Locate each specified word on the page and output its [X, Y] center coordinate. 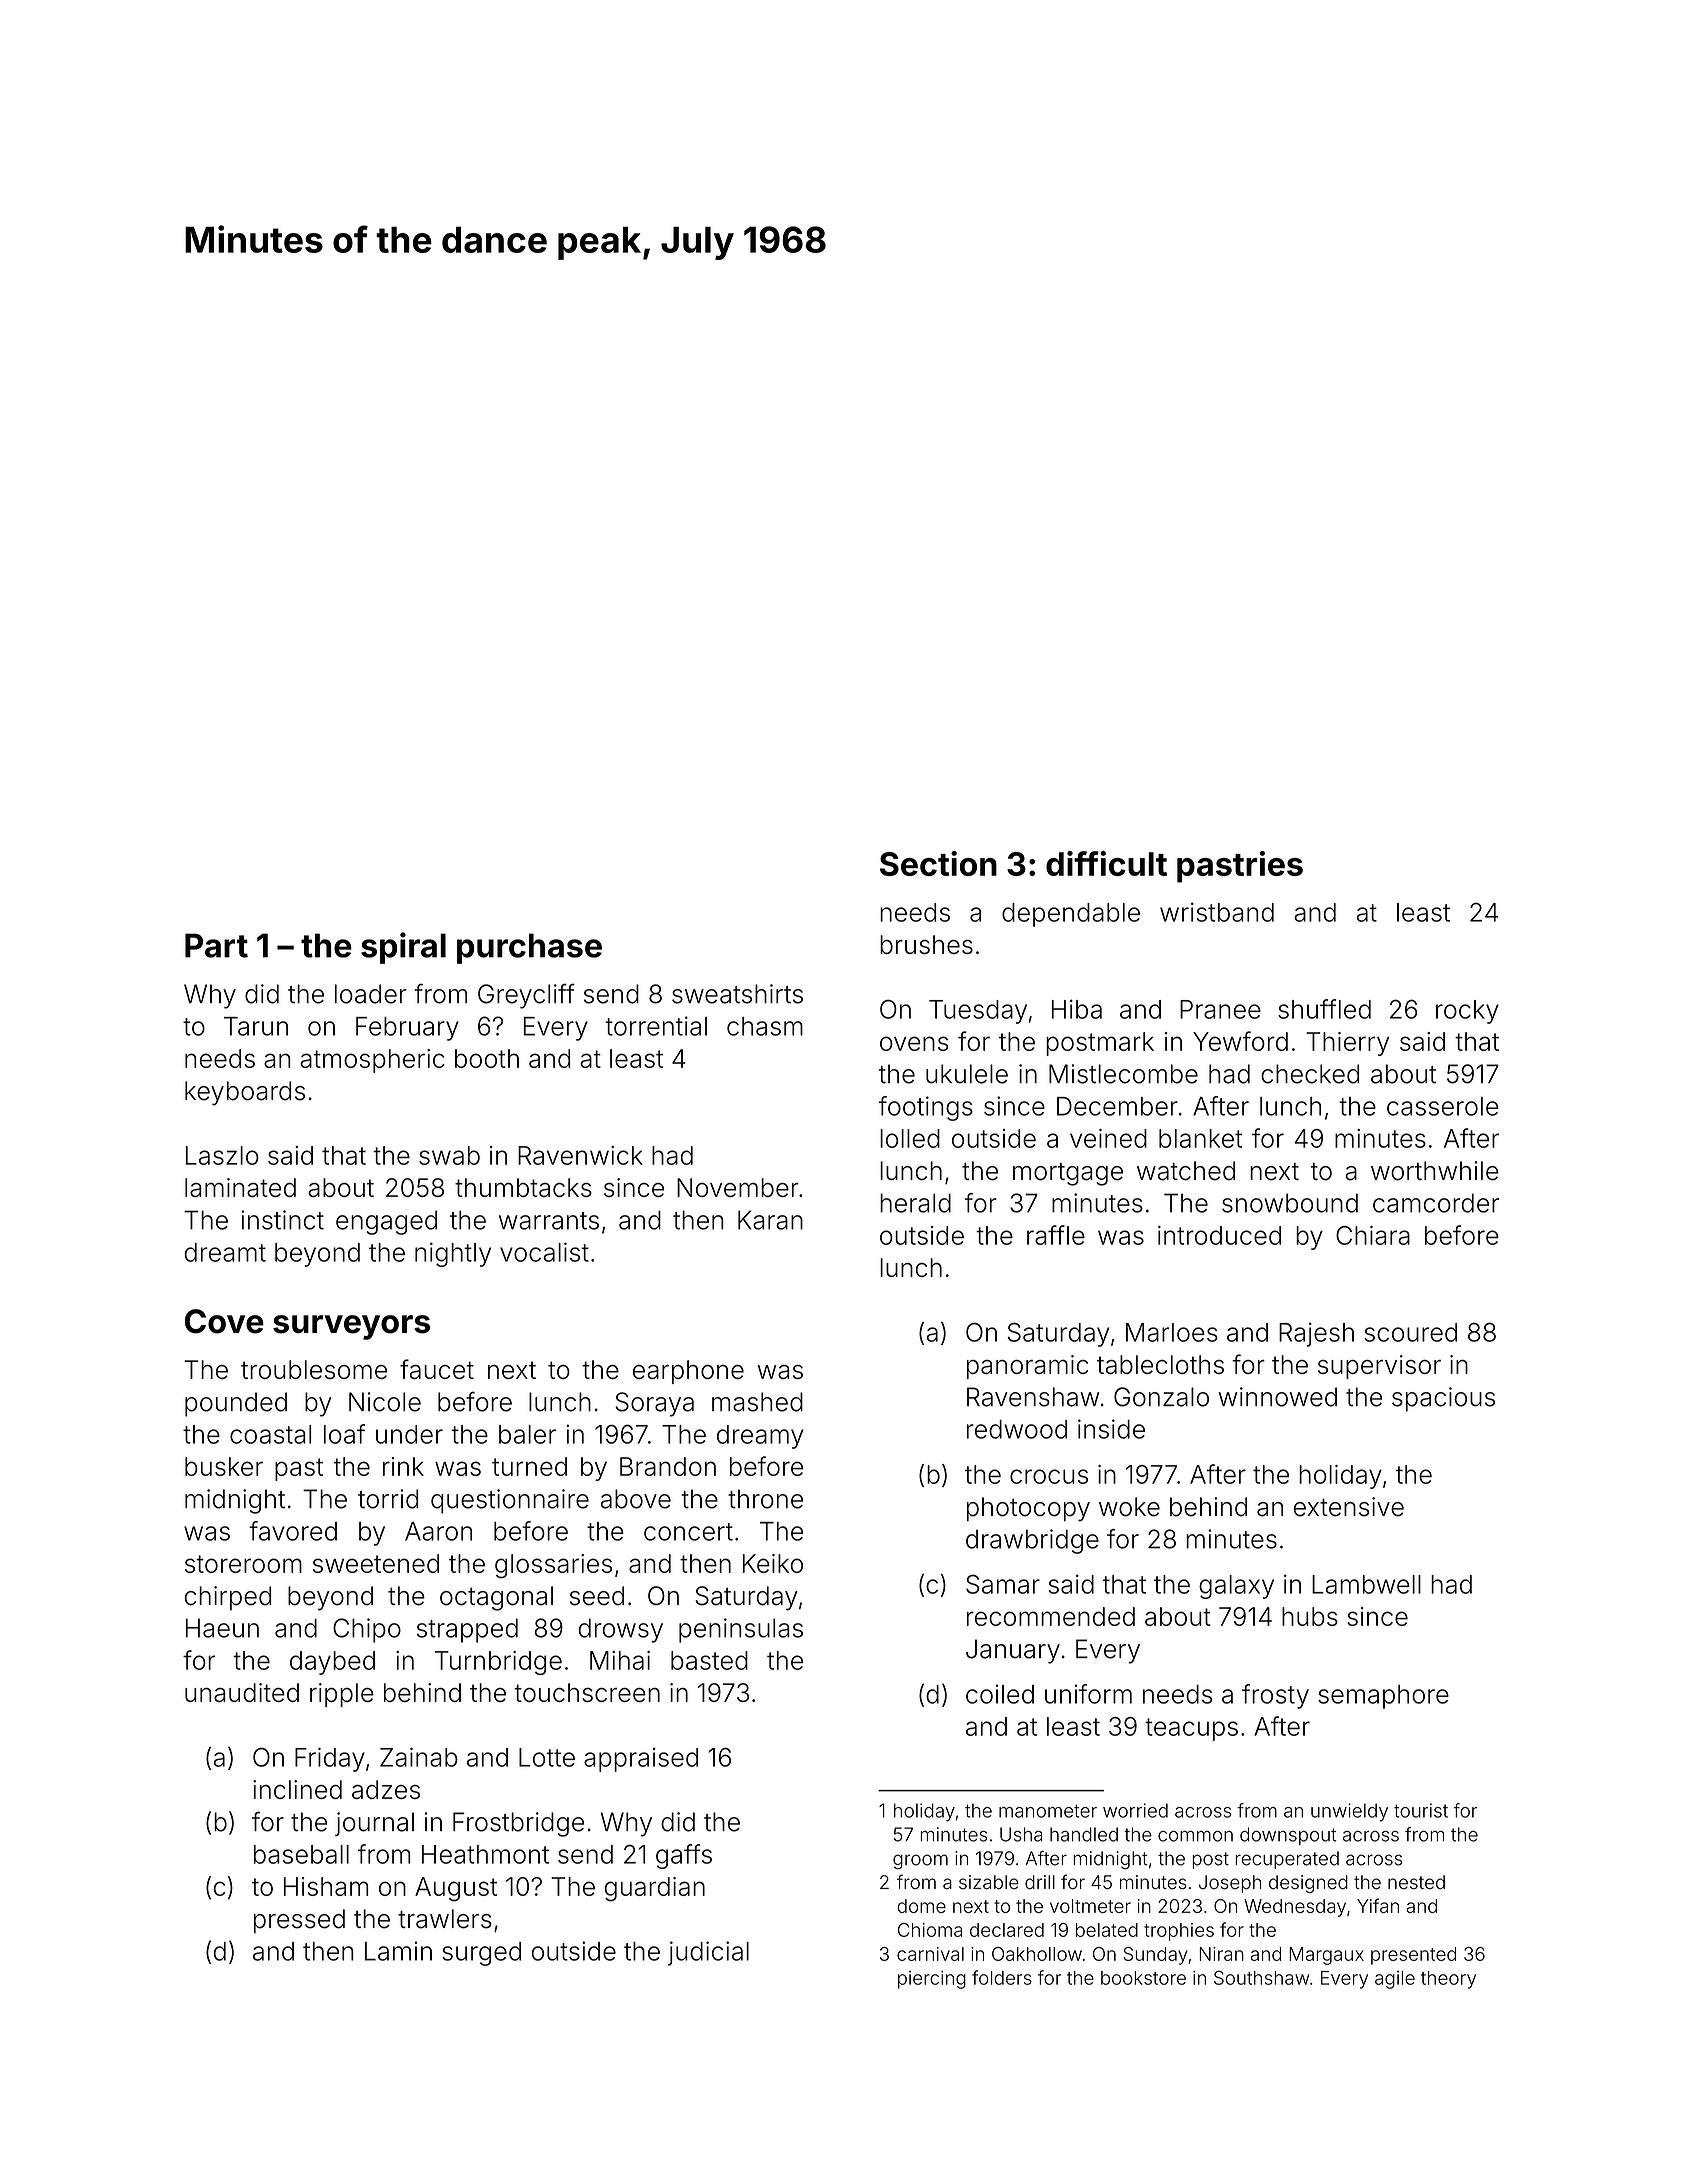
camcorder [1436, 1203]
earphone [688, 1372]
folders [1002, 1977]
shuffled [1324, 1009]
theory [1448, 1980]
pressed [299, 1921]
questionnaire [510, 1501]
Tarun [256, 1026]
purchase [529, 948]
